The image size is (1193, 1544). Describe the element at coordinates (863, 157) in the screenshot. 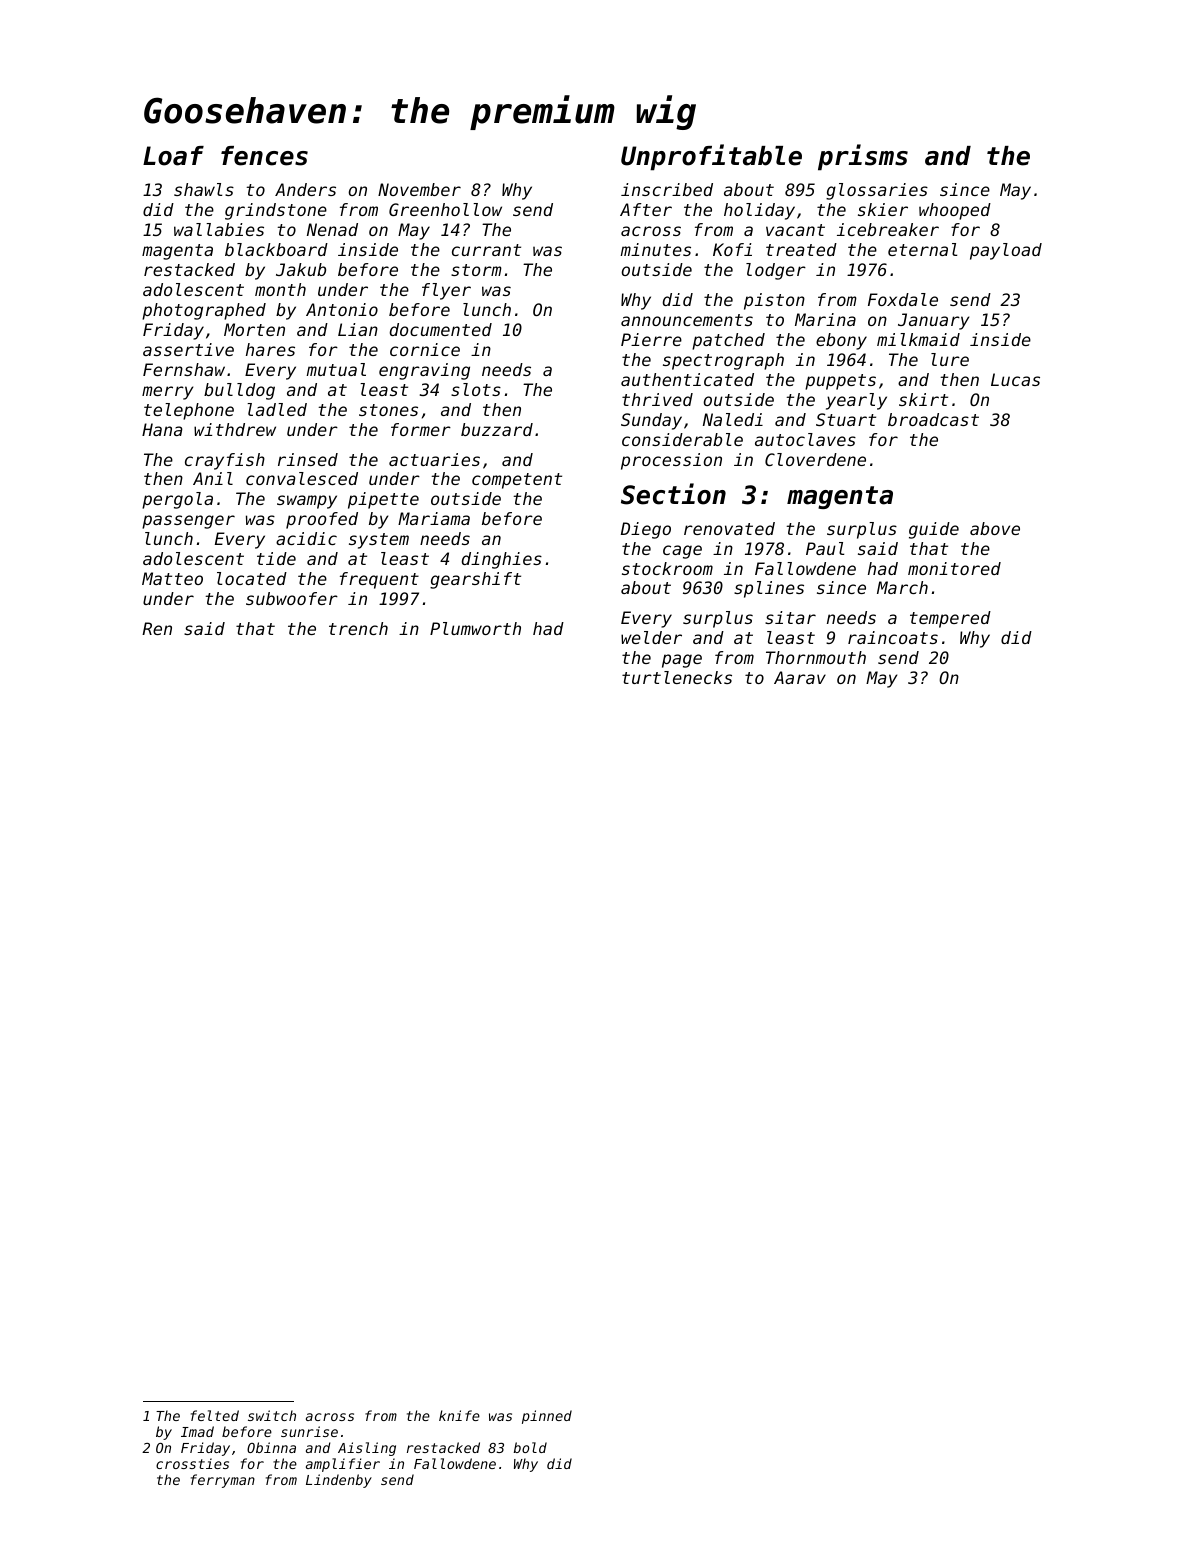

I see `prisms` at that location.
